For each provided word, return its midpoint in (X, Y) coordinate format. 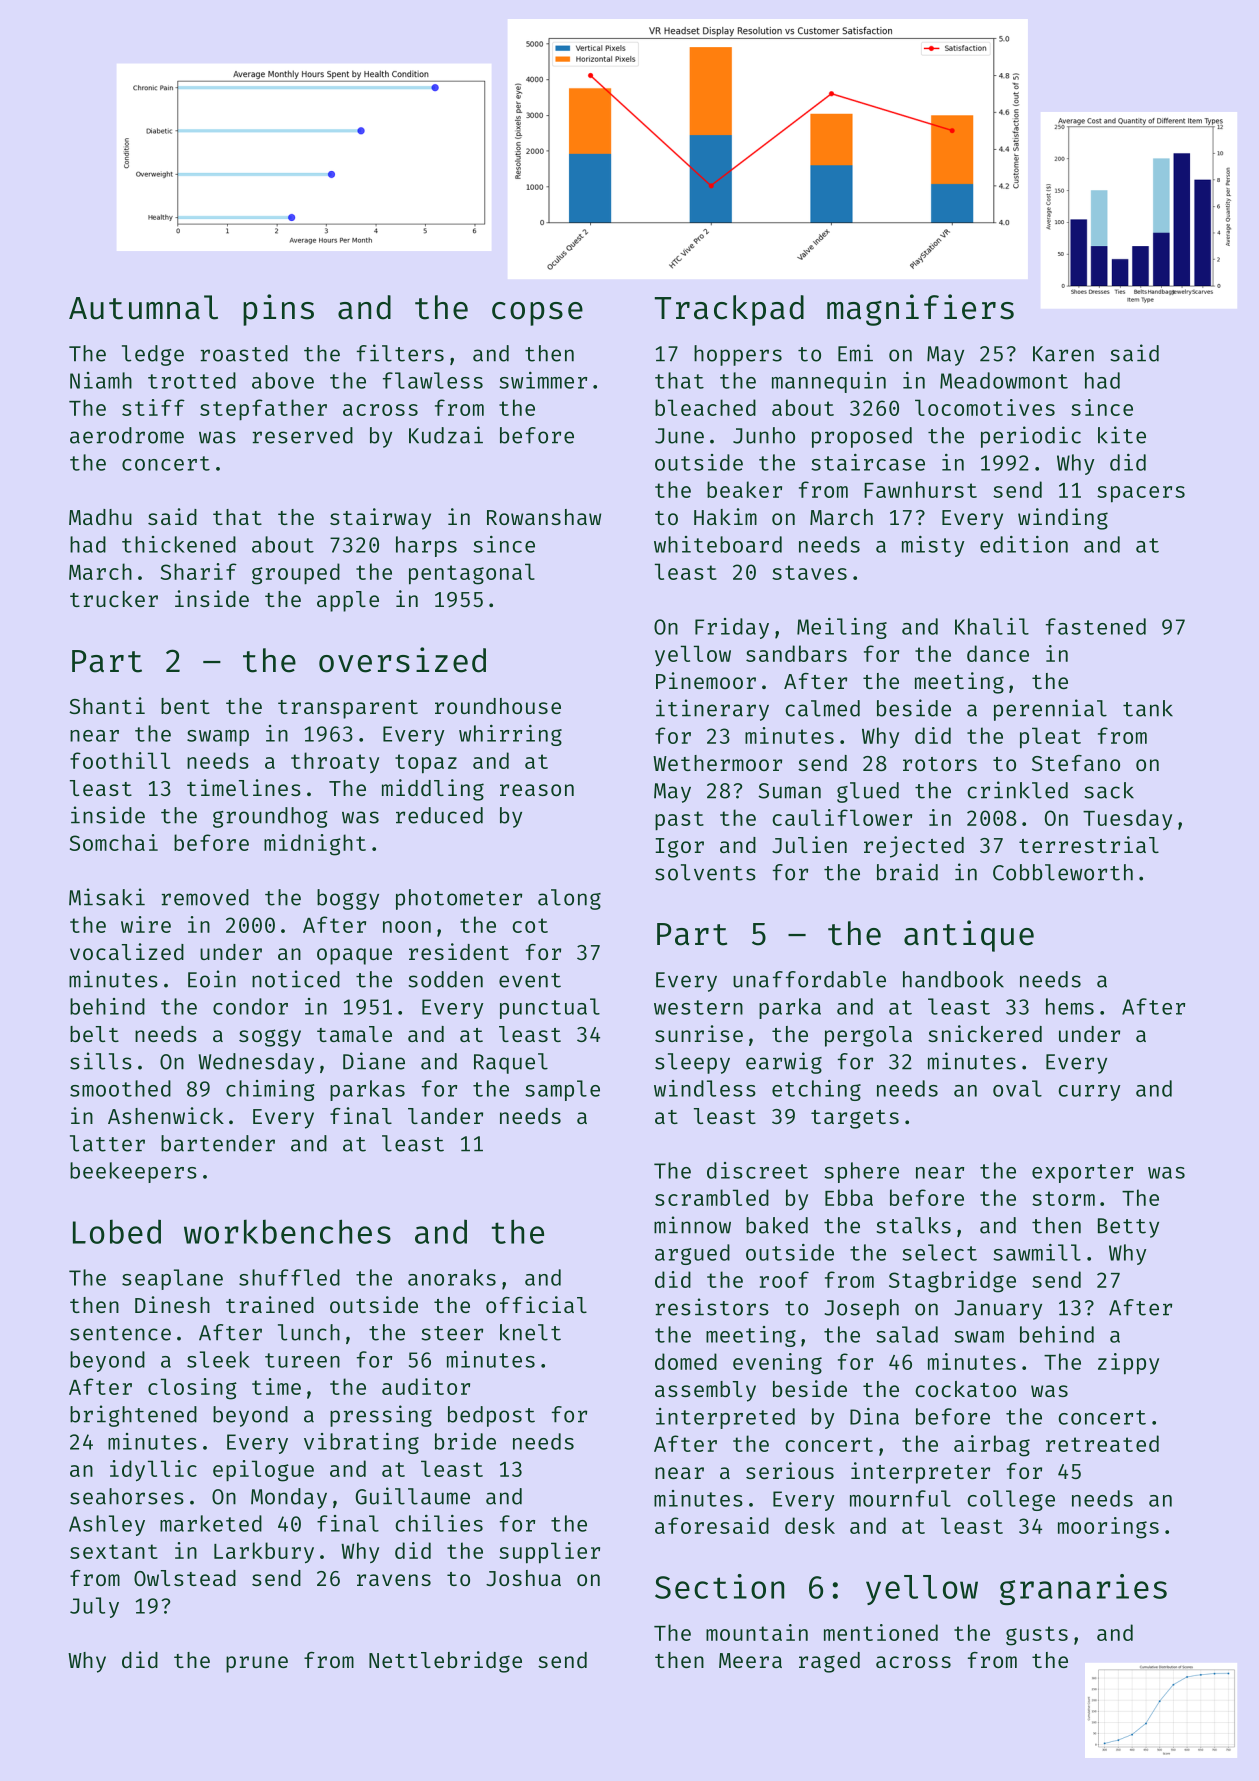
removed (205, 897)
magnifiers (920, 310)
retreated (1102, 1443)
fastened (1096, 626)
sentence (120, 1333)
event (530, 980)
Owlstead (185, 1578)
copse (537, 314)
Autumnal (143, 307)
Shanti (107, 705)
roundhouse (498, 706)
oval (1017, 1088)
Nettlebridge (445, 1662)
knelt (530, 1332)
